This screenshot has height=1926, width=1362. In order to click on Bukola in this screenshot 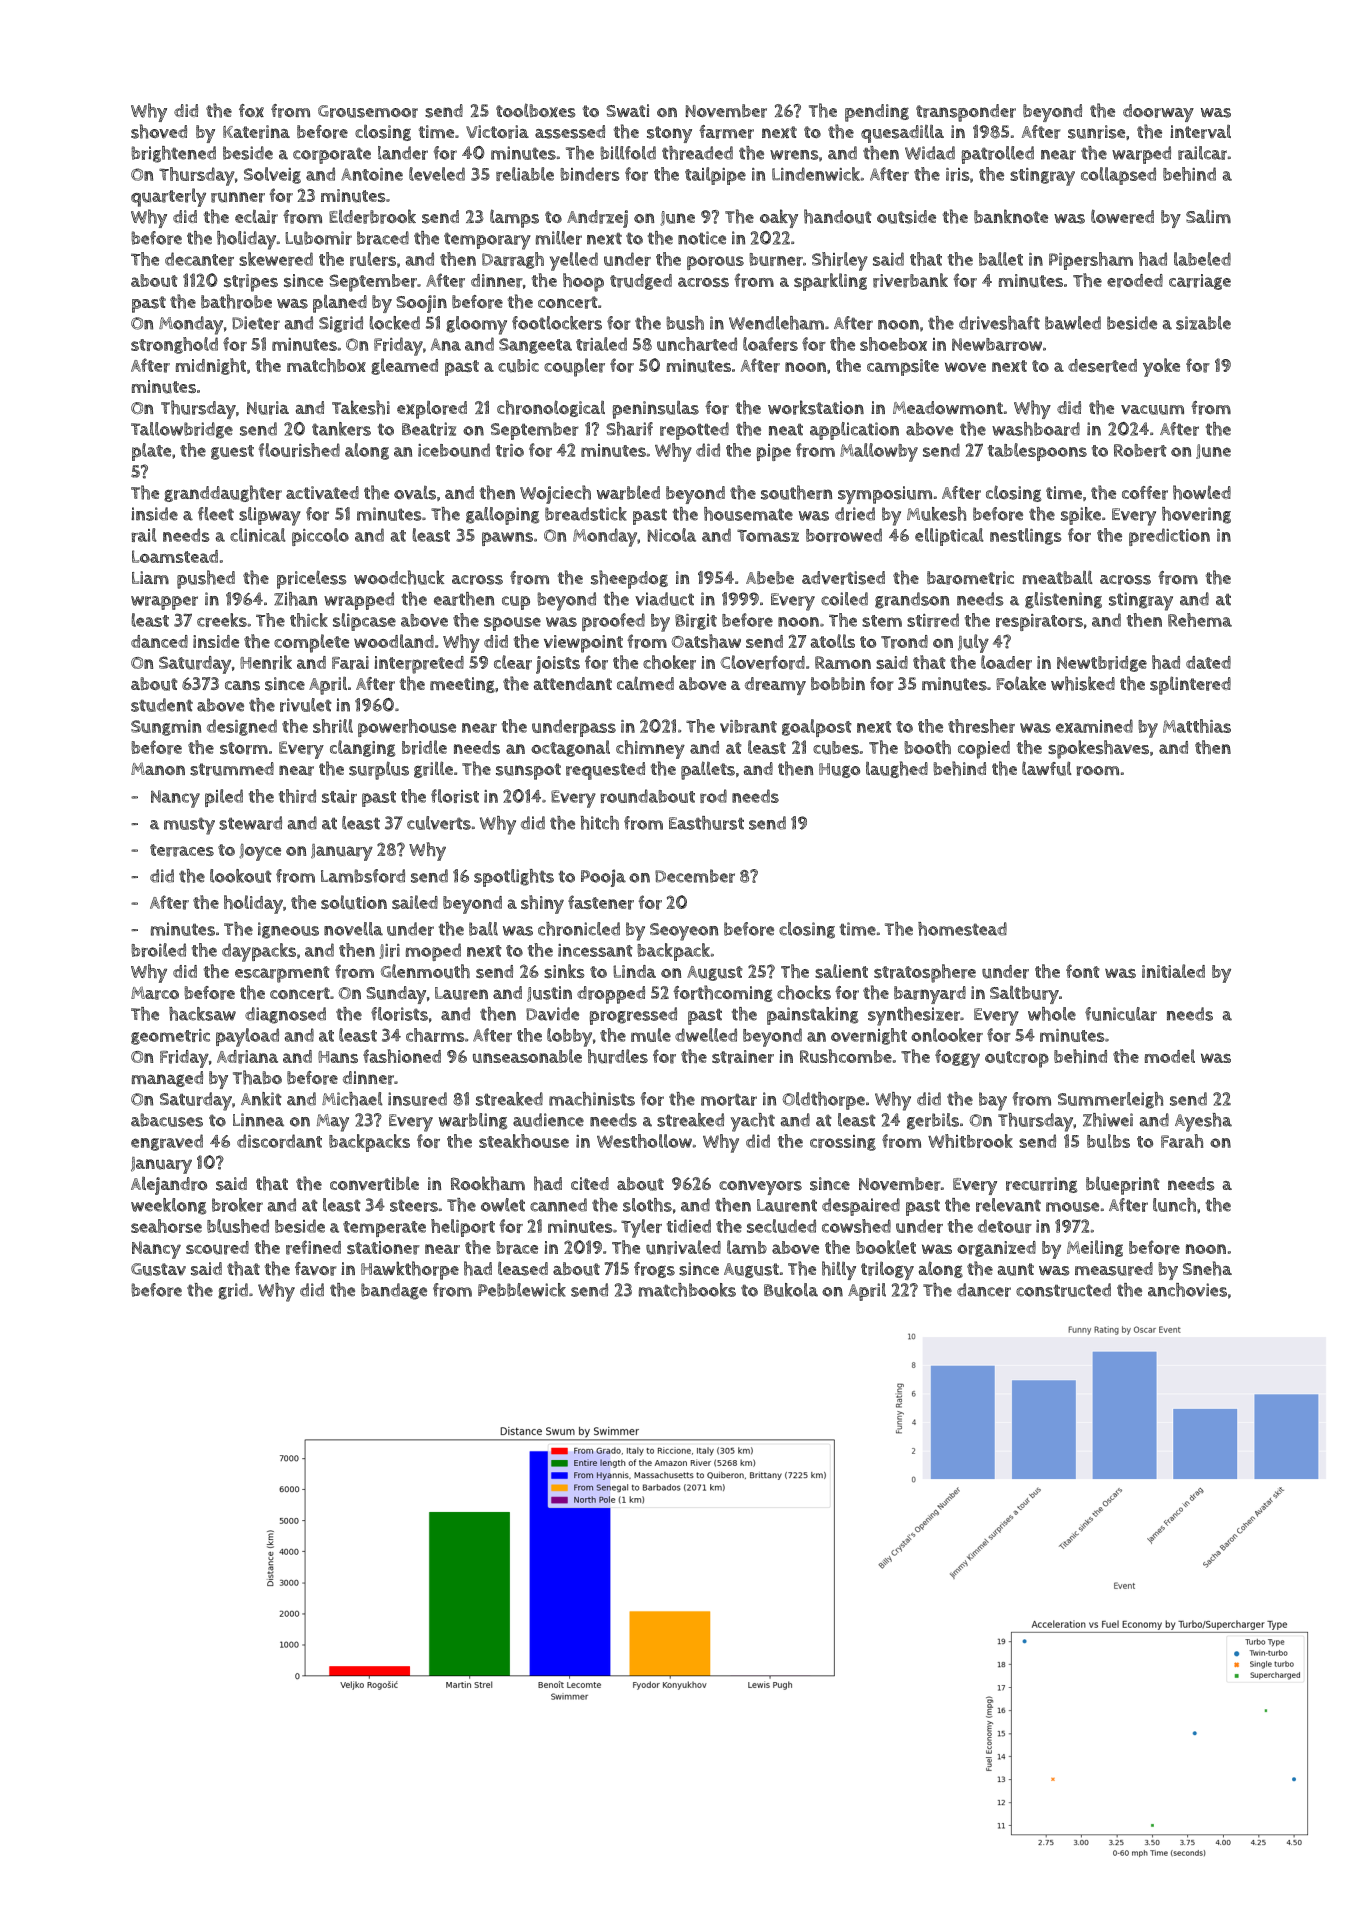, I will do `click(791, 1290)`.
